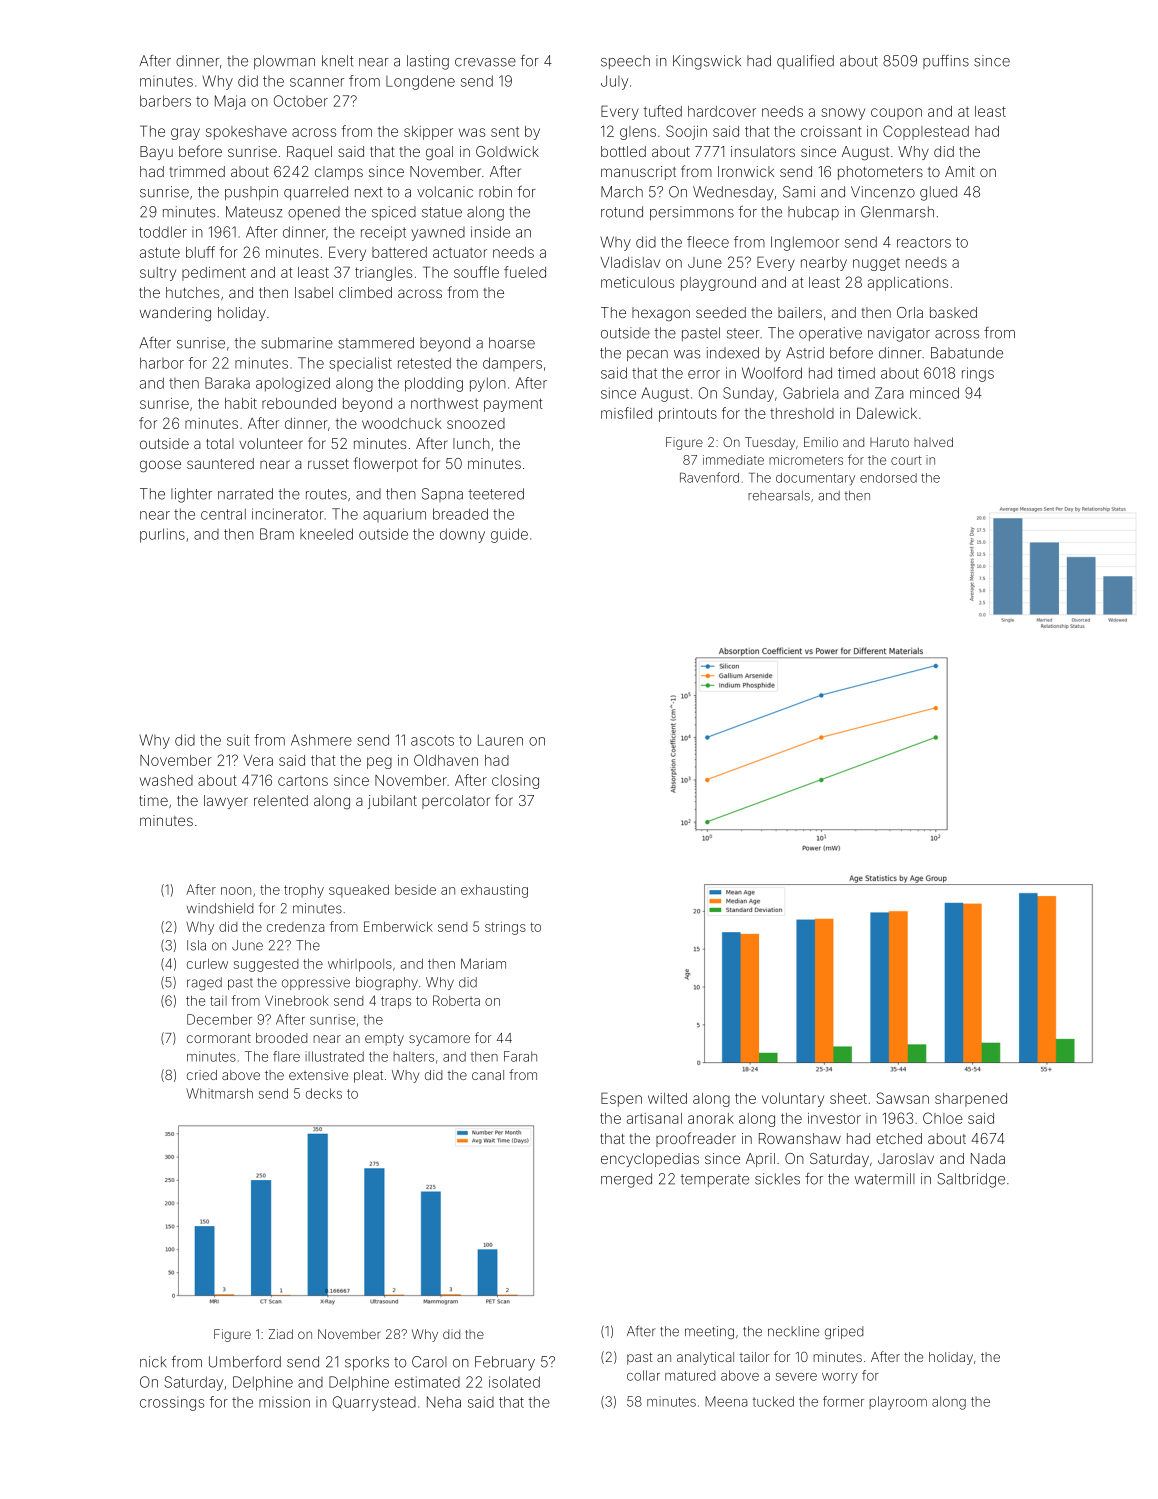 This document has height=1499, width=1158. Describe the element at coordinates (946, 62) in the document. I see `puffins` at that location.
